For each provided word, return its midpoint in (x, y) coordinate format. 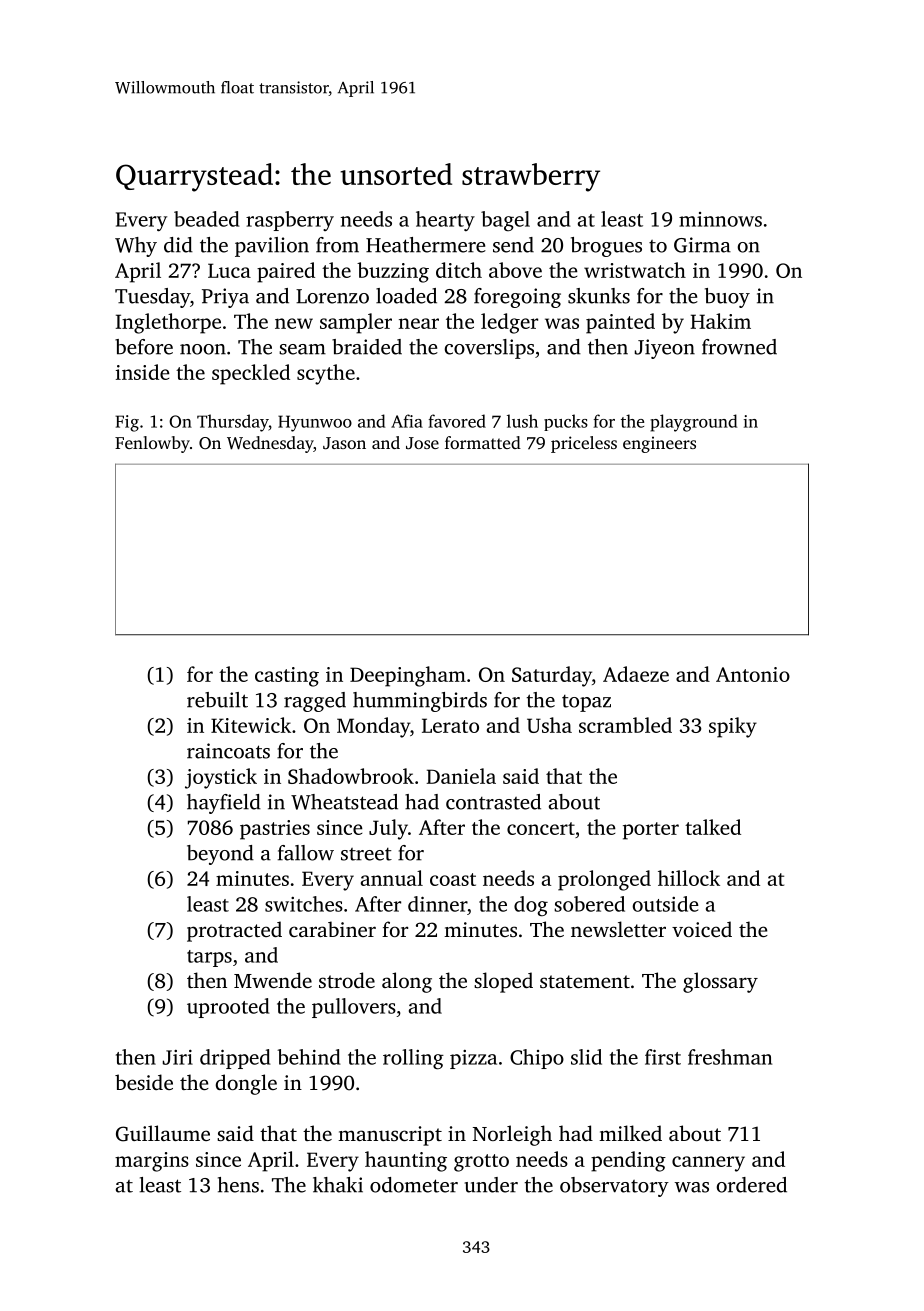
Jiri (178, 1057)
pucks (566, 422)
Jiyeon (665, 349)
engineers (659, 444)
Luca (229, 270)
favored (457, 421)
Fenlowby (152, 444)
